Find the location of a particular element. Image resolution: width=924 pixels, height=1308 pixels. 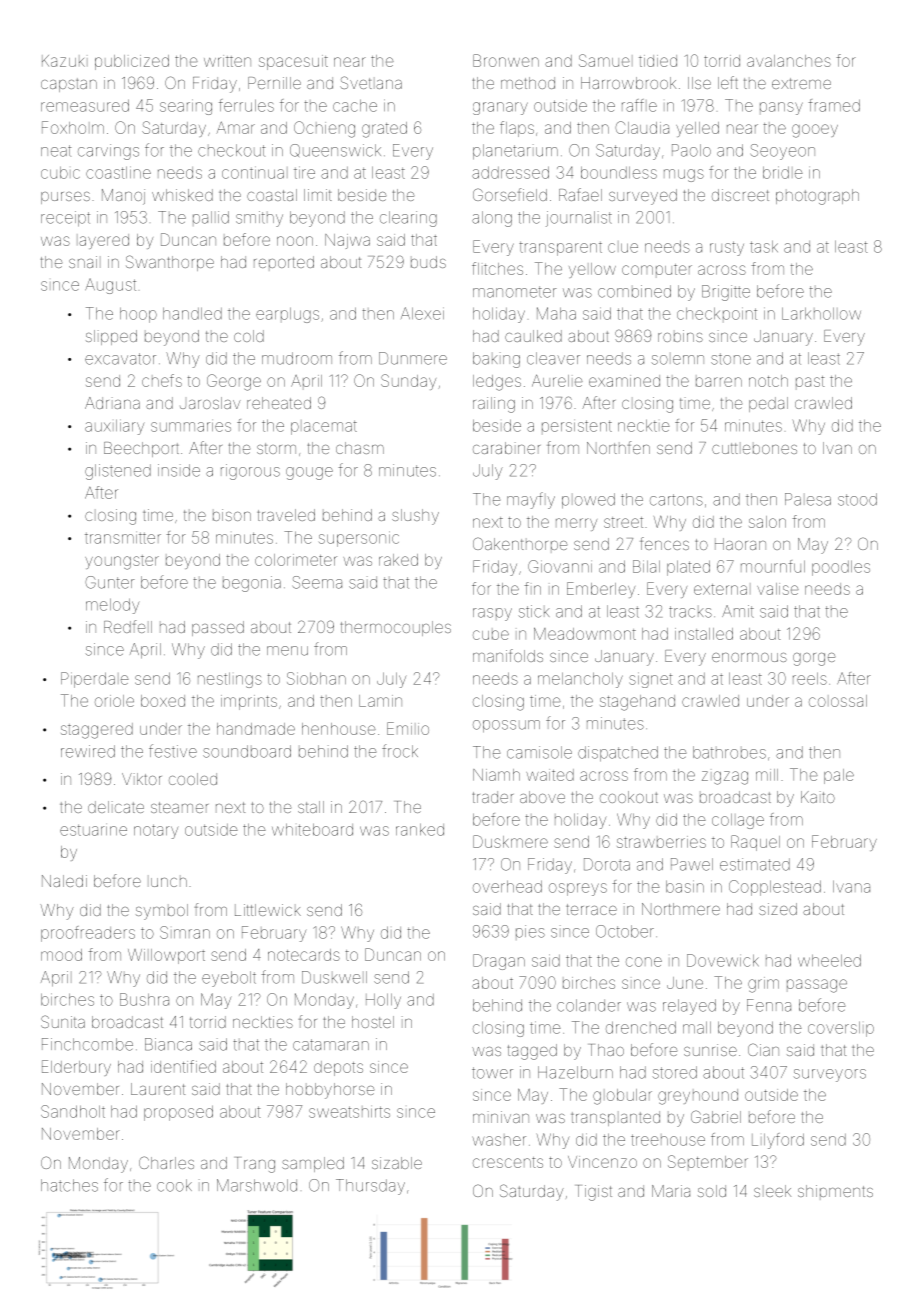

Bronwen is located at coordinates (506, 60).
